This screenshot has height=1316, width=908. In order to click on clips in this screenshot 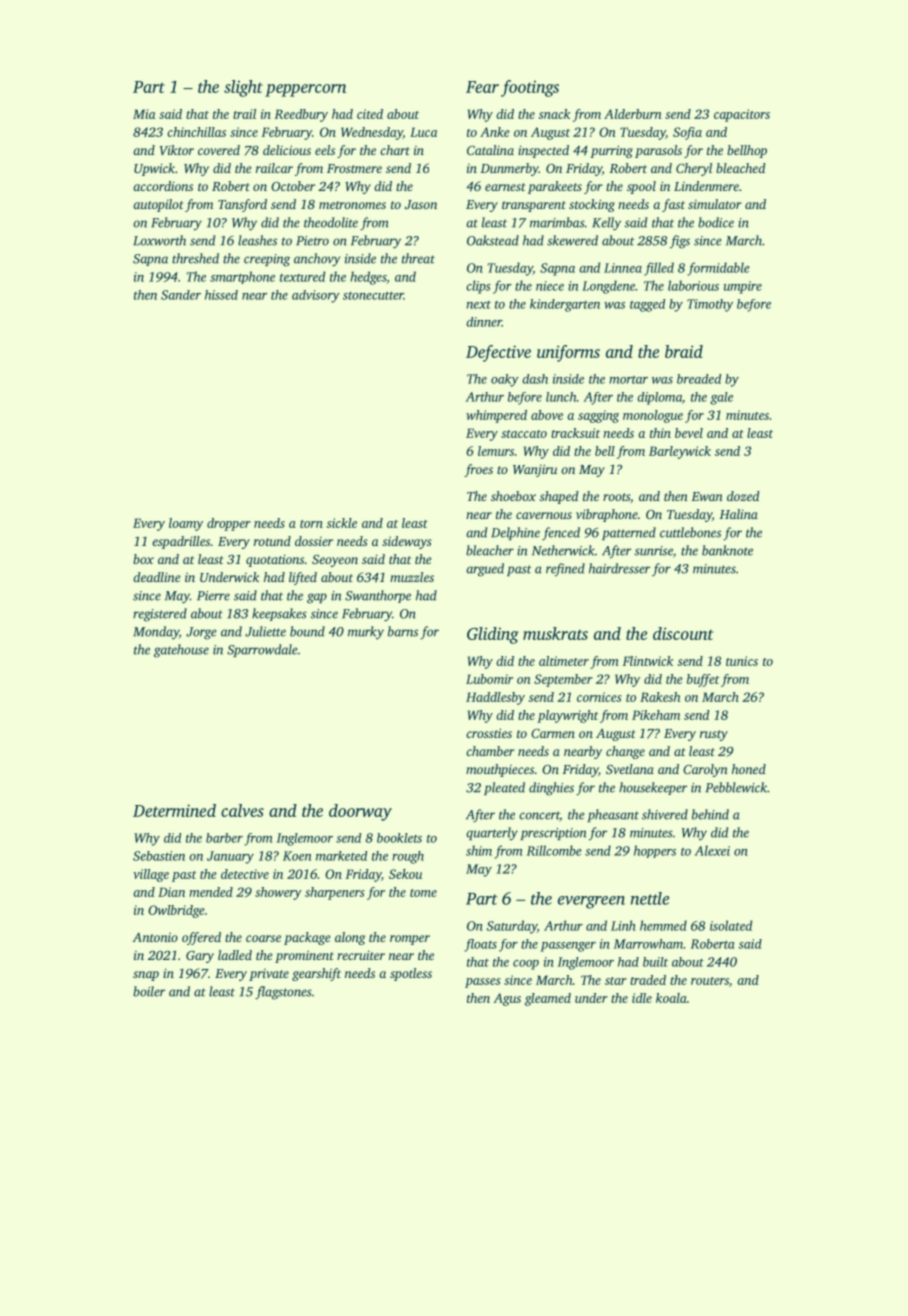, I will do `click(478, 287)`.
